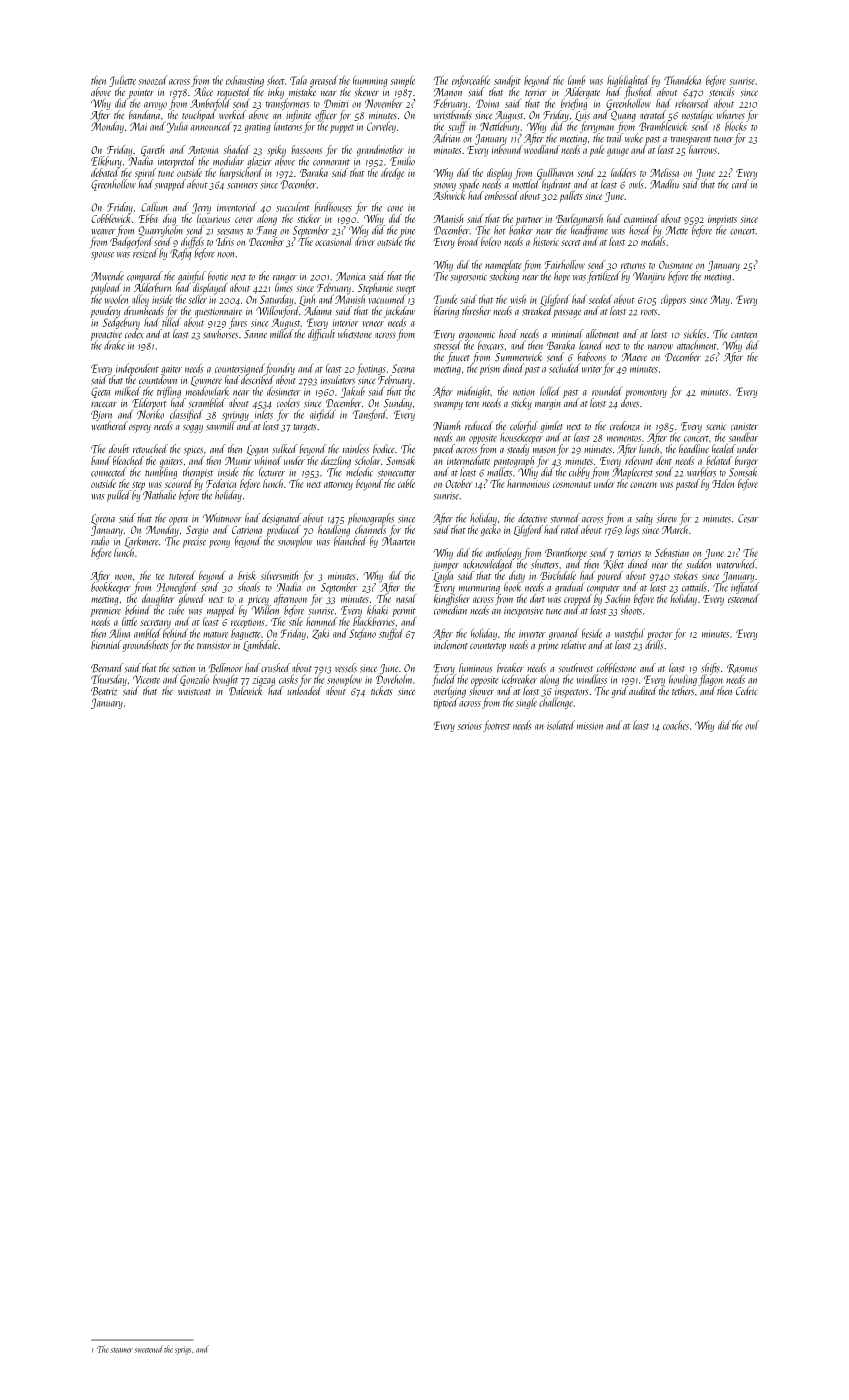  What do you see at coordinates (280, 369) in the page?
I see `foundry` at bounding box center [280, 369].
